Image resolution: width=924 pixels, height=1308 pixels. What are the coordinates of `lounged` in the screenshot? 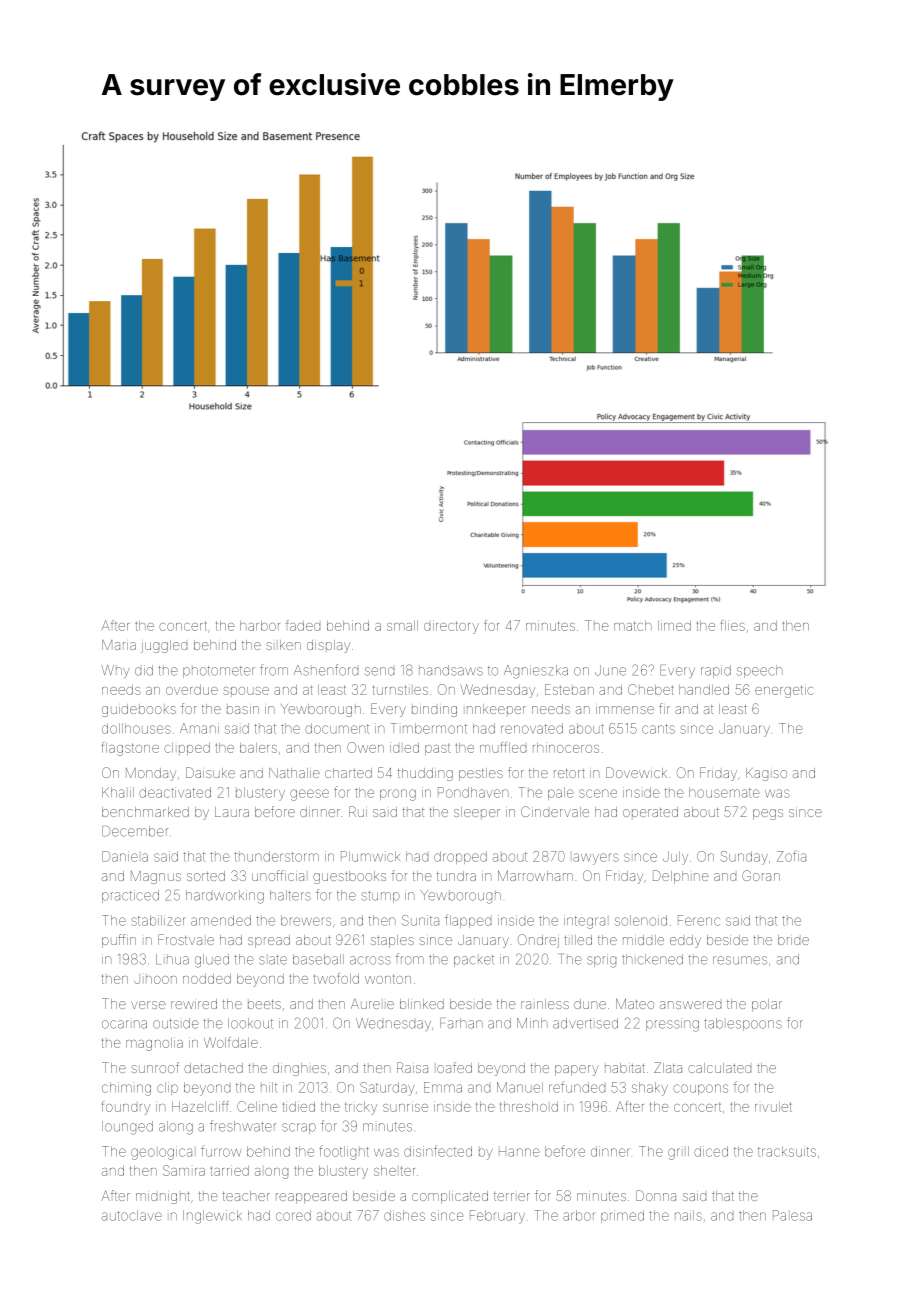 It's located at (127, 1128).
